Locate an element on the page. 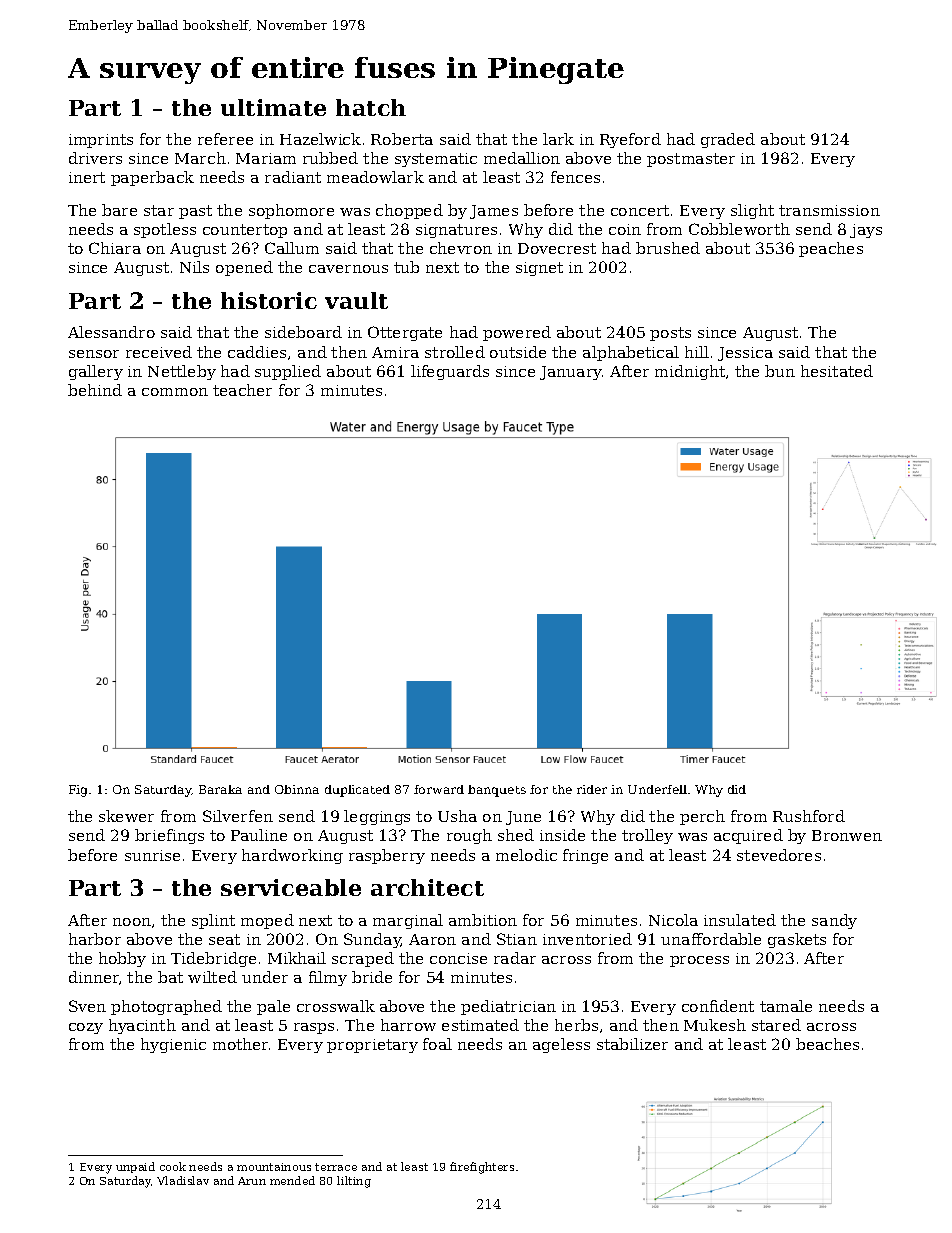 This document has width=952, height=1233. Baraka is located at coordinates (220, 789).
